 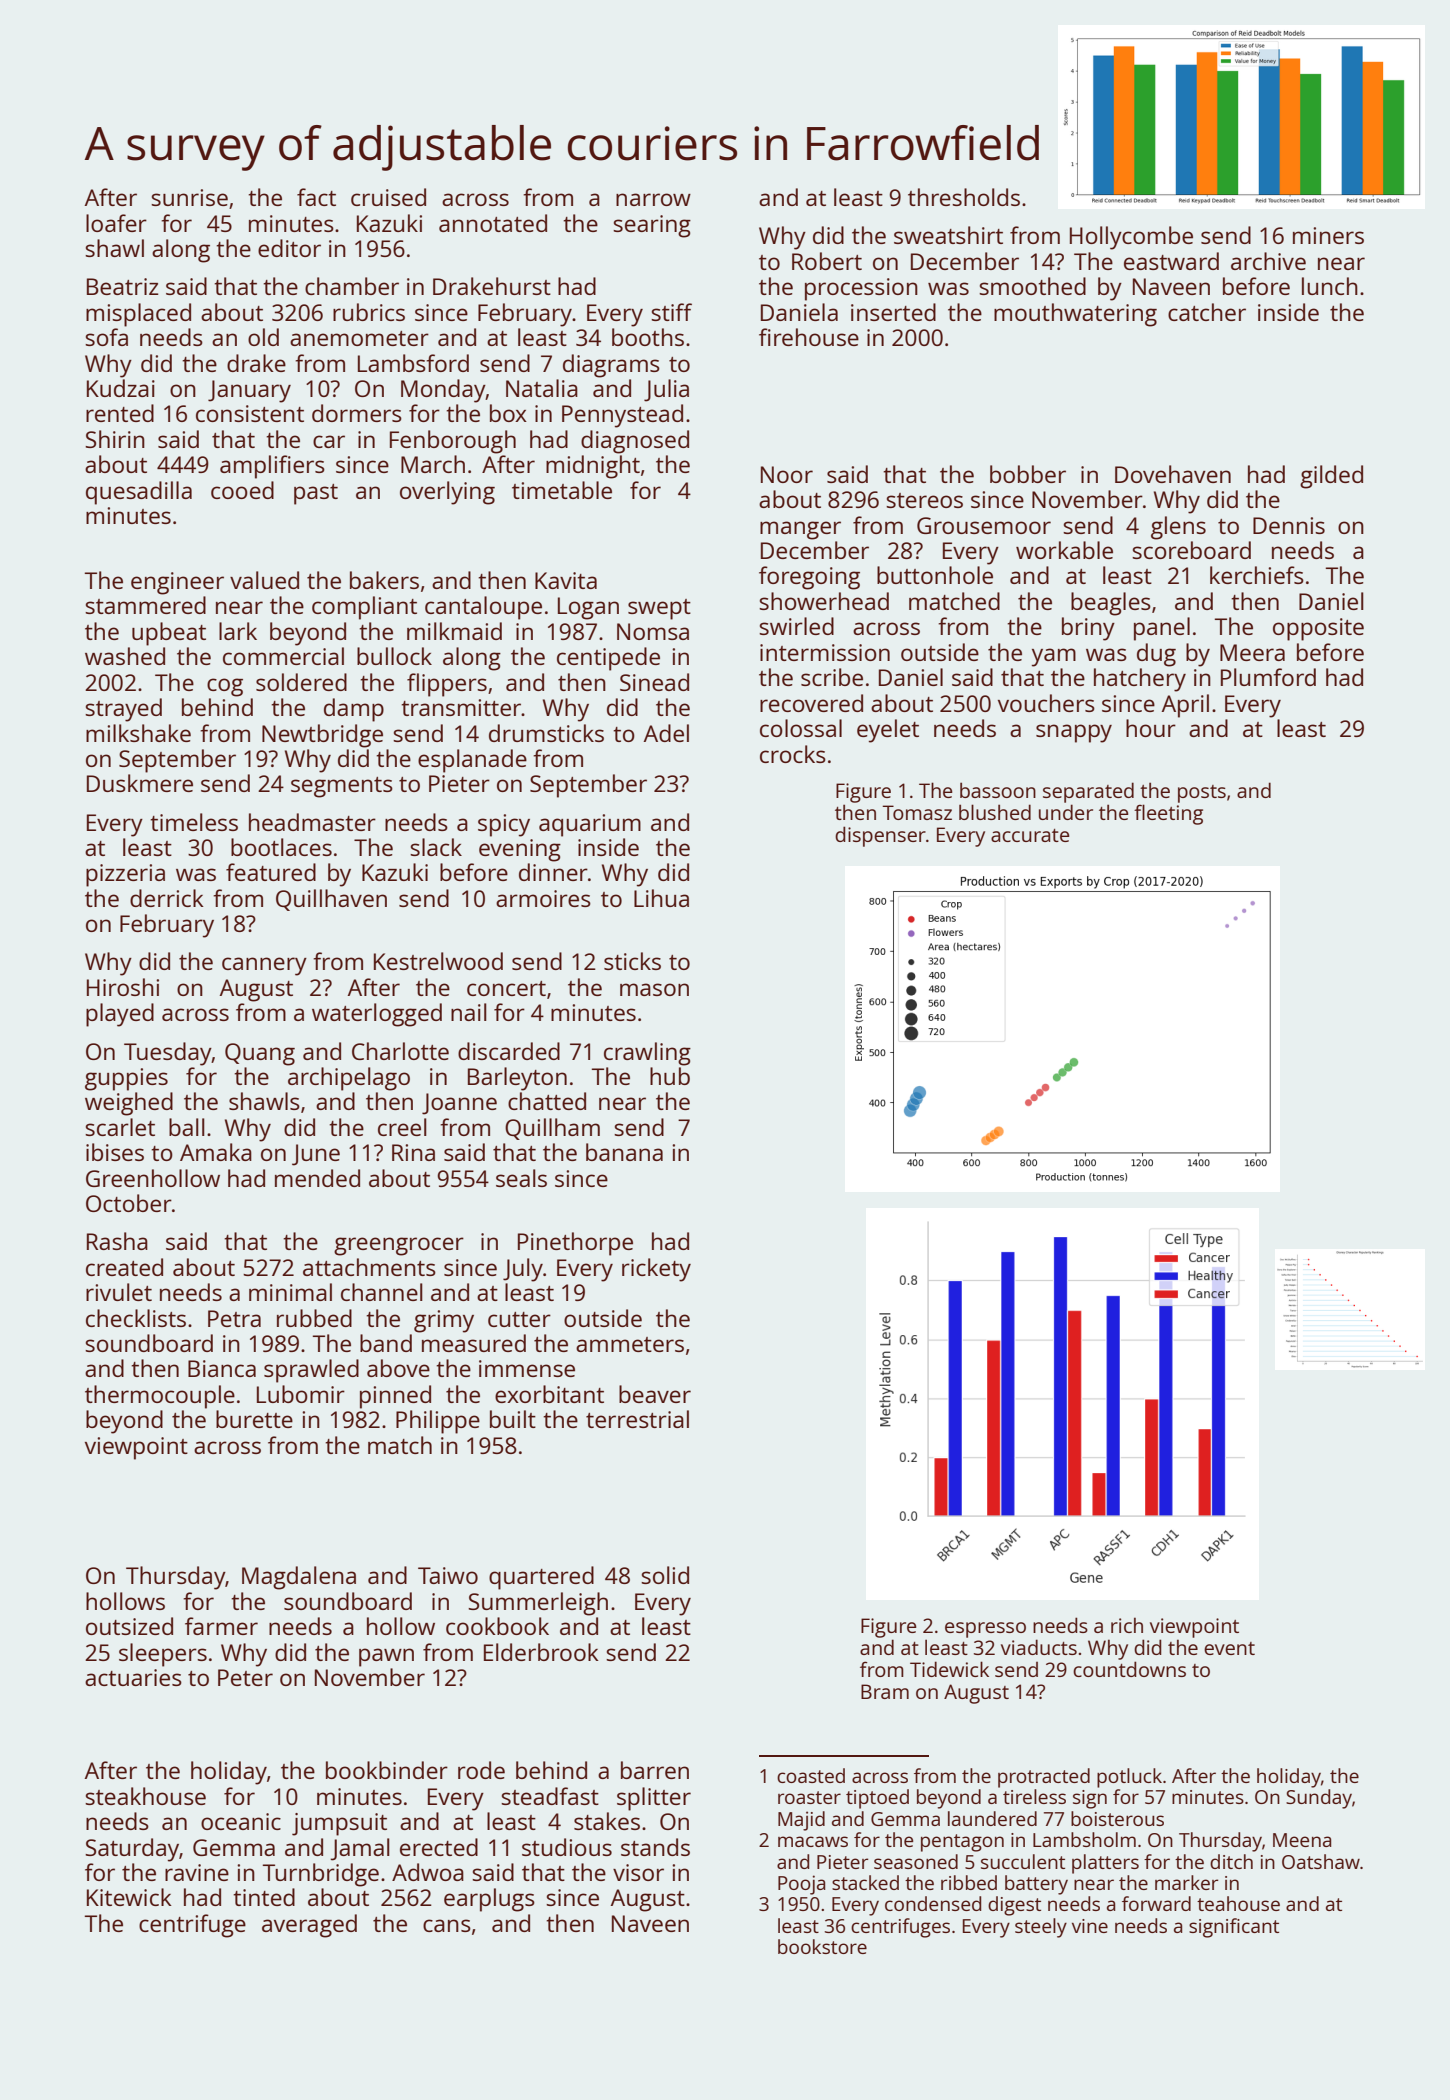 What do you see at coordinates (116, 223) in the image?
I see `loafer` at bounding box center [116, 223].
